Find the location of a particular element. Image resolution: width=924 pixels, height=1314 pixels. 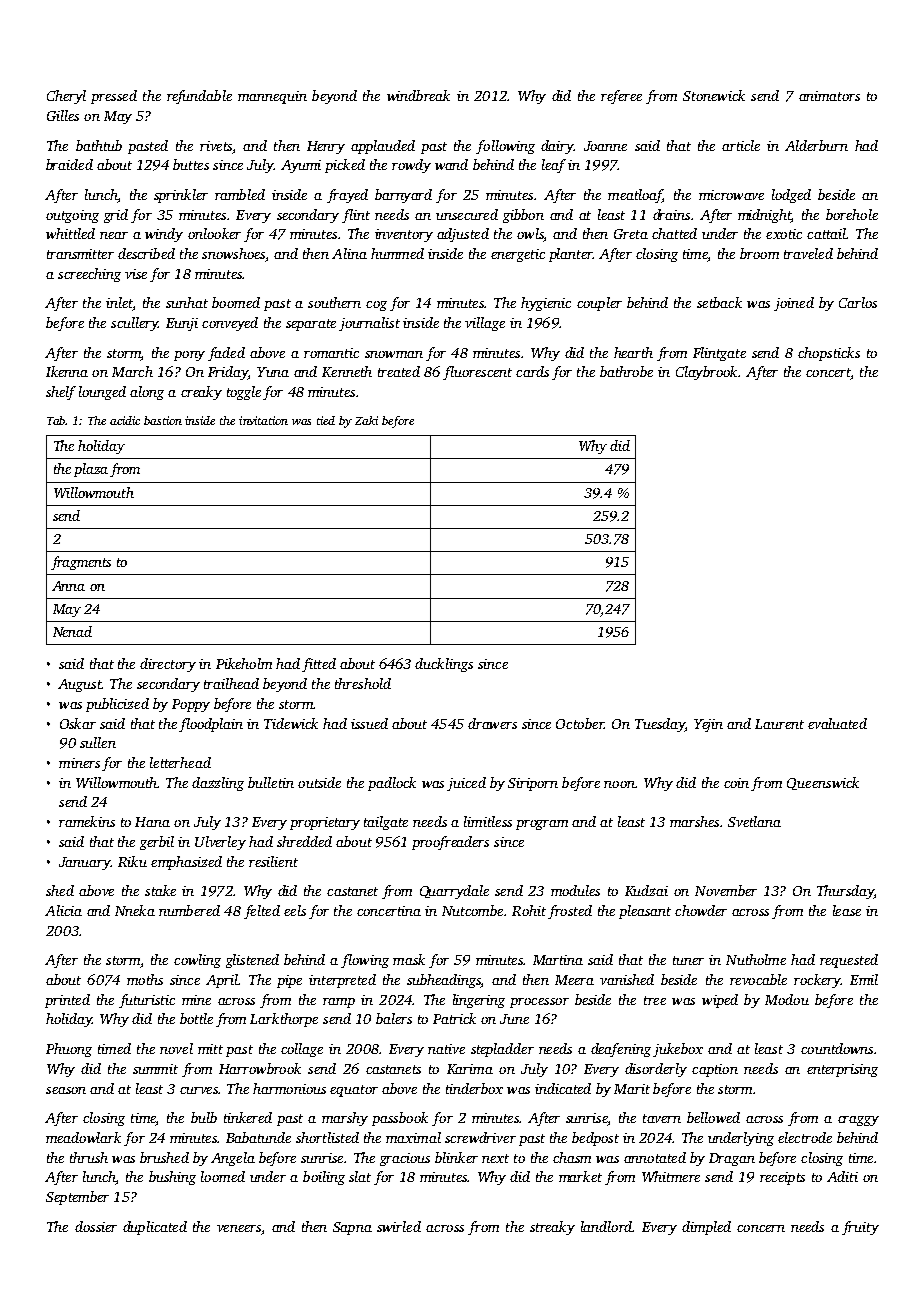

Stonewick is located at coordinates (714, 95).
